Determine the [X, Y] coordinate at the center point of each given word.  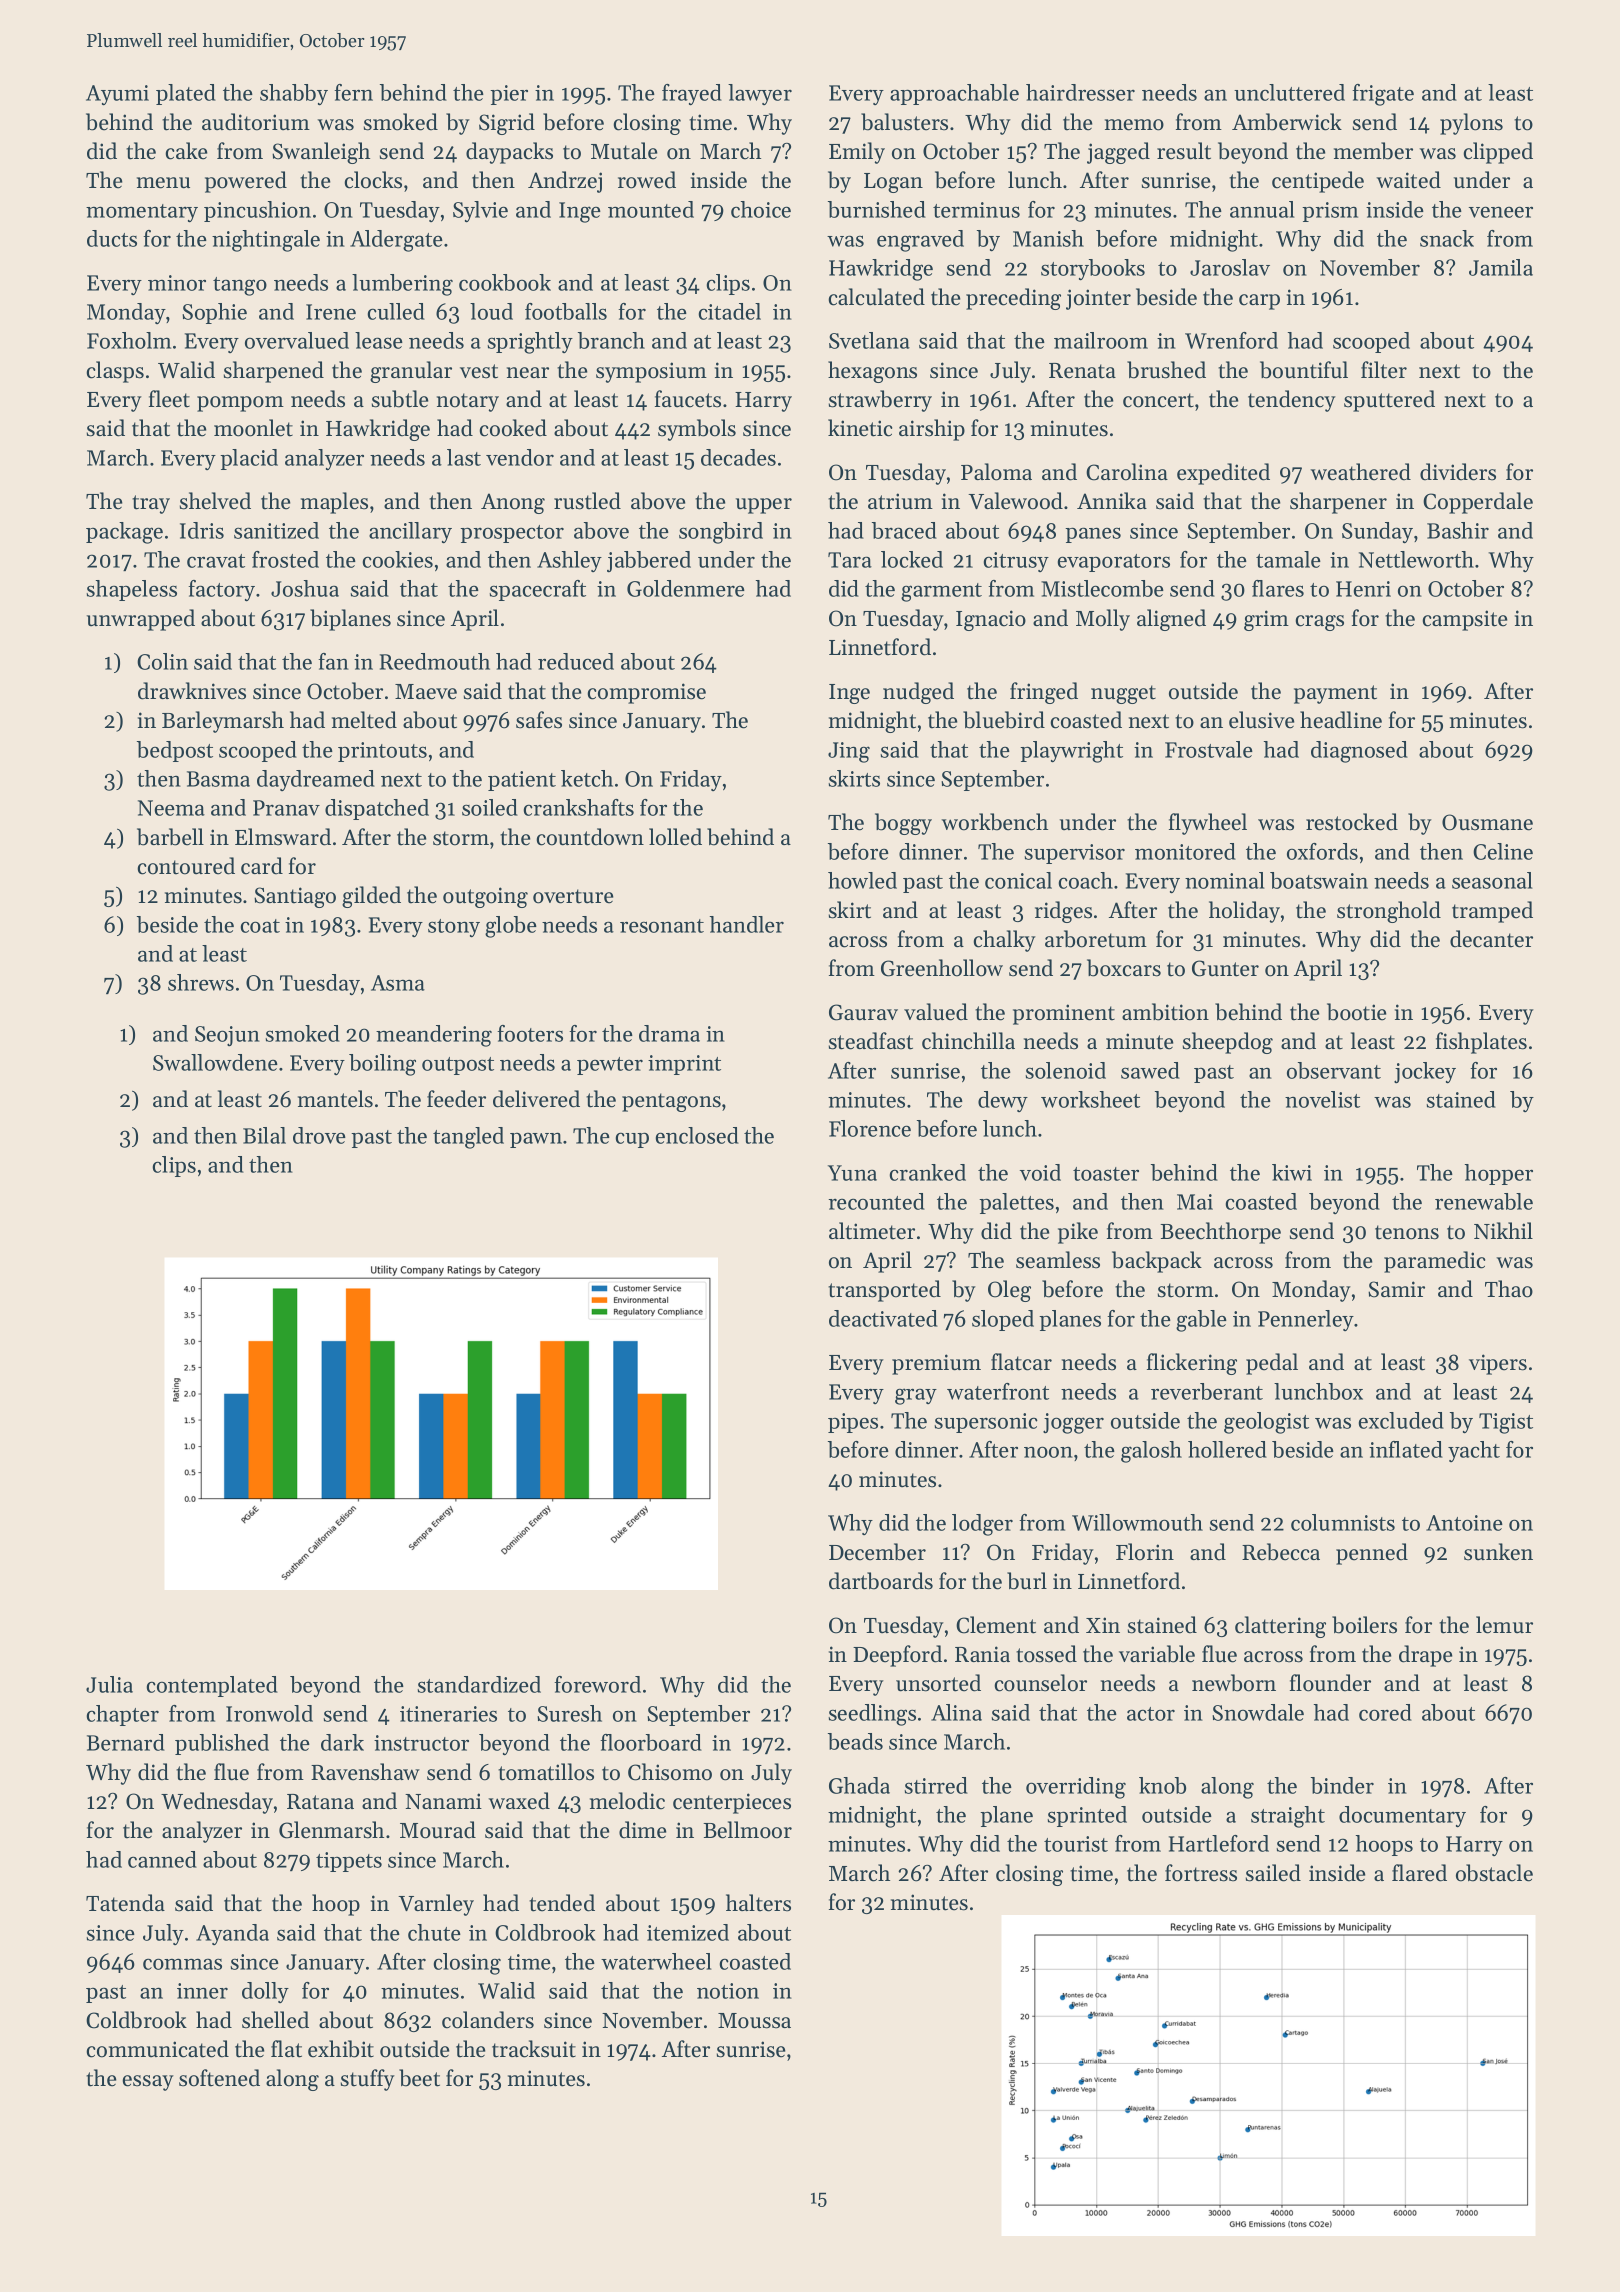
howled [862, 880]
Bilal [264, 1135]
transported [884, 1291]
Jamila [1501, 267]
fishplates [1481, 1043]
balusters [904, 122]
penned [1372, 1554]
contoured [186, 866]
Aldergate [396, 241]
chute [434, 1932]
